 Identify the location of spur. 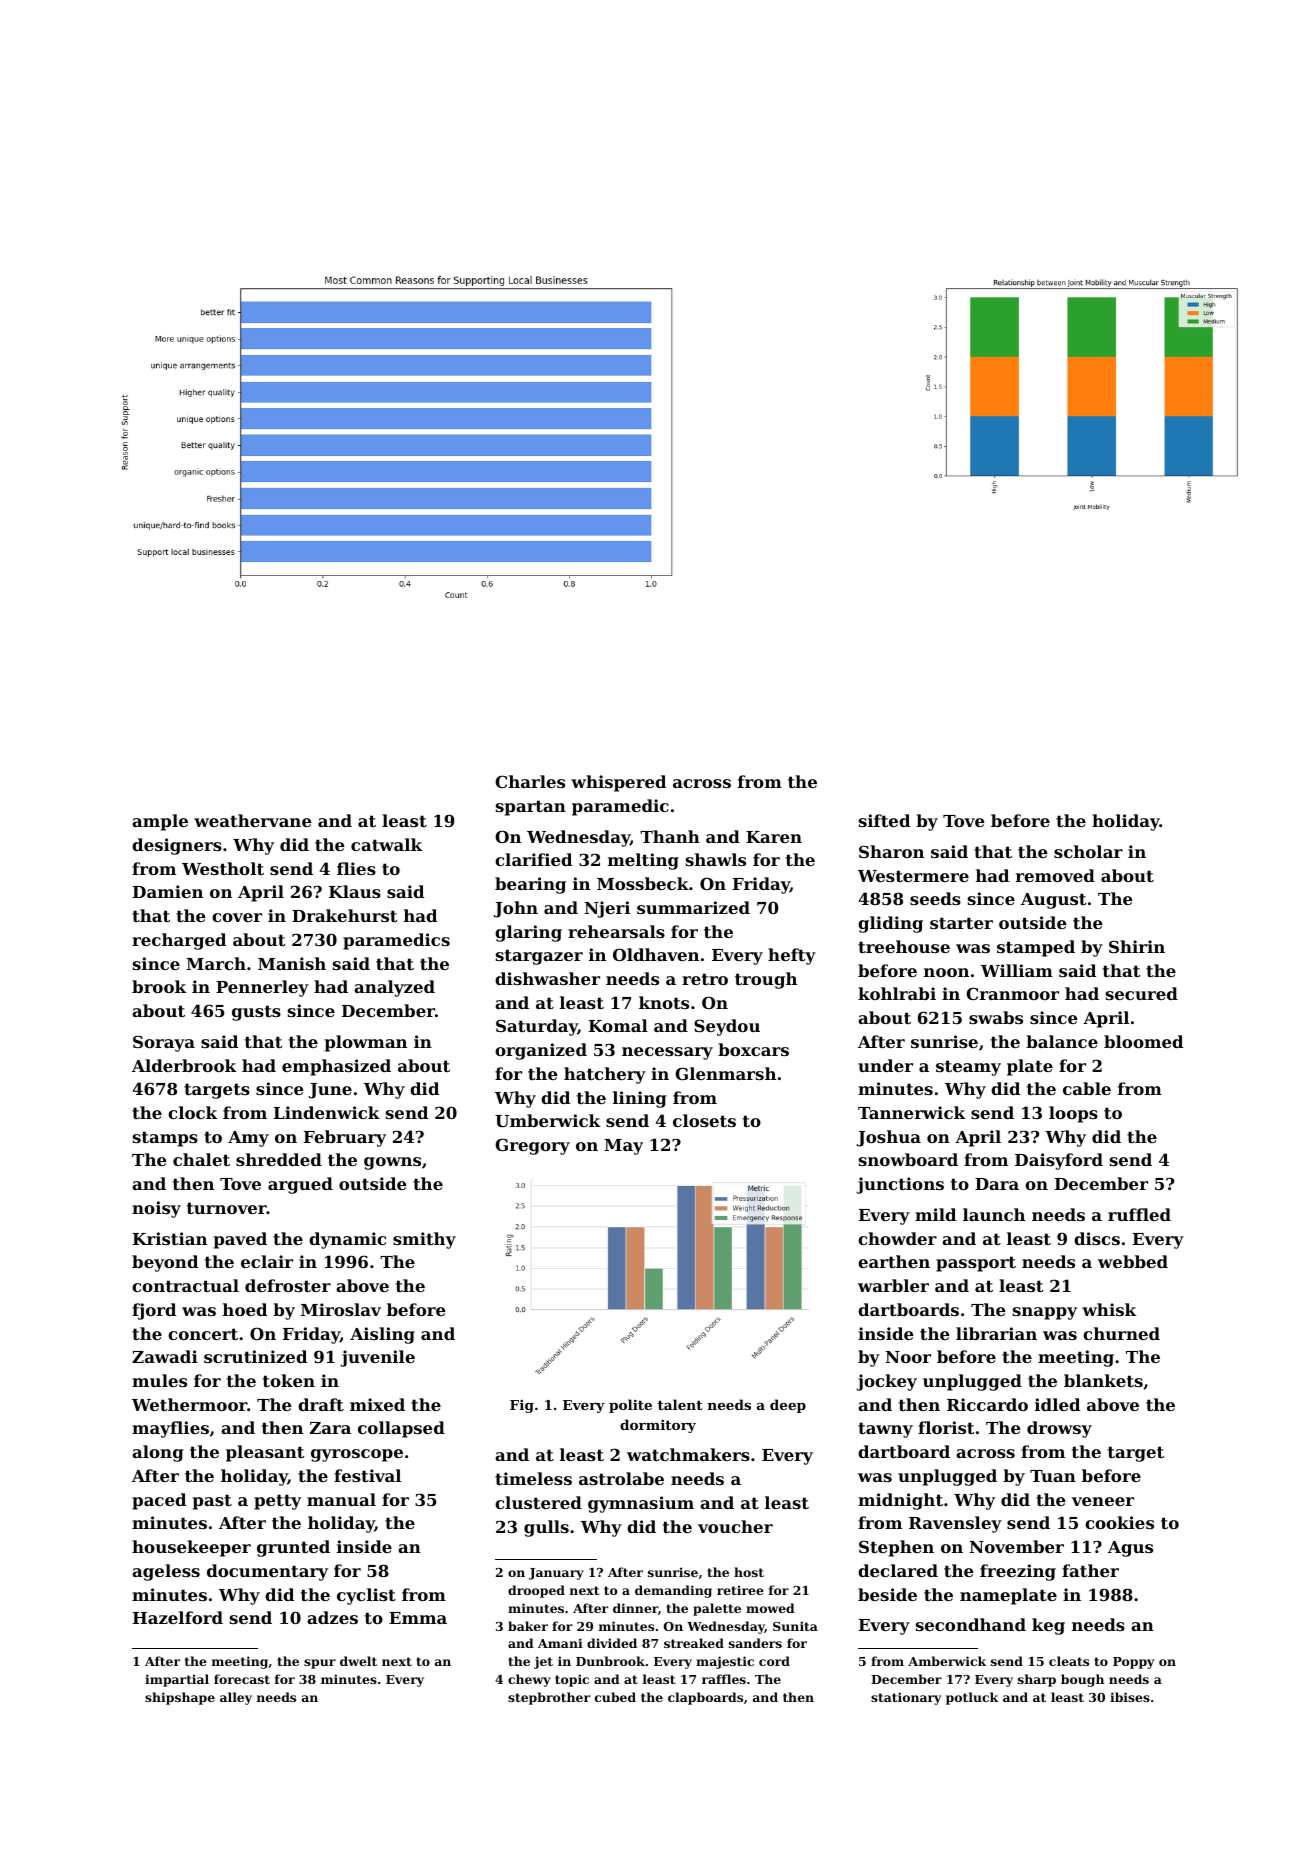
(320, 1664).
